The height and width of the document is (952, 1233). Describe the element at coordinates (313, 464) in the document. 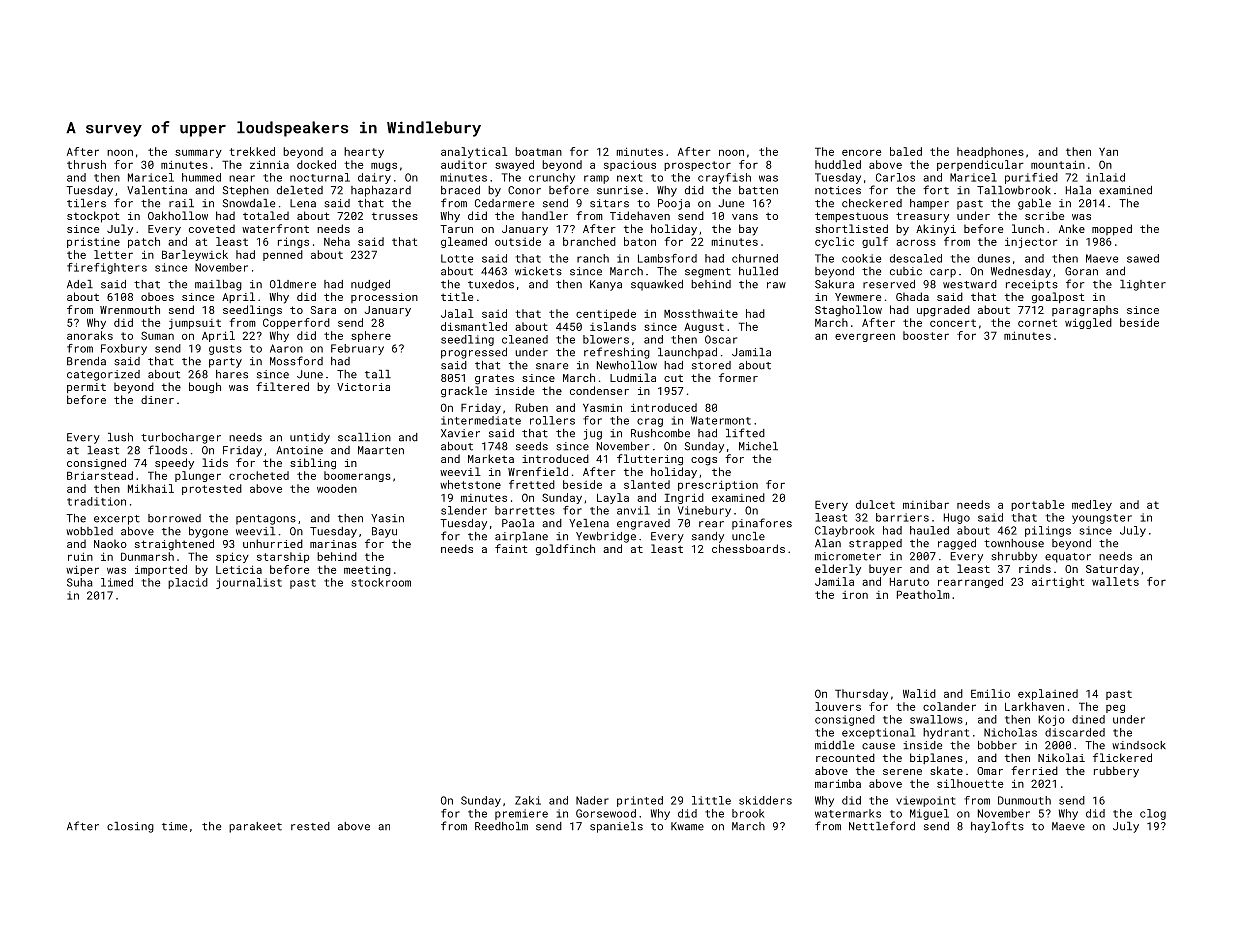

I see `sibling` at that location.
